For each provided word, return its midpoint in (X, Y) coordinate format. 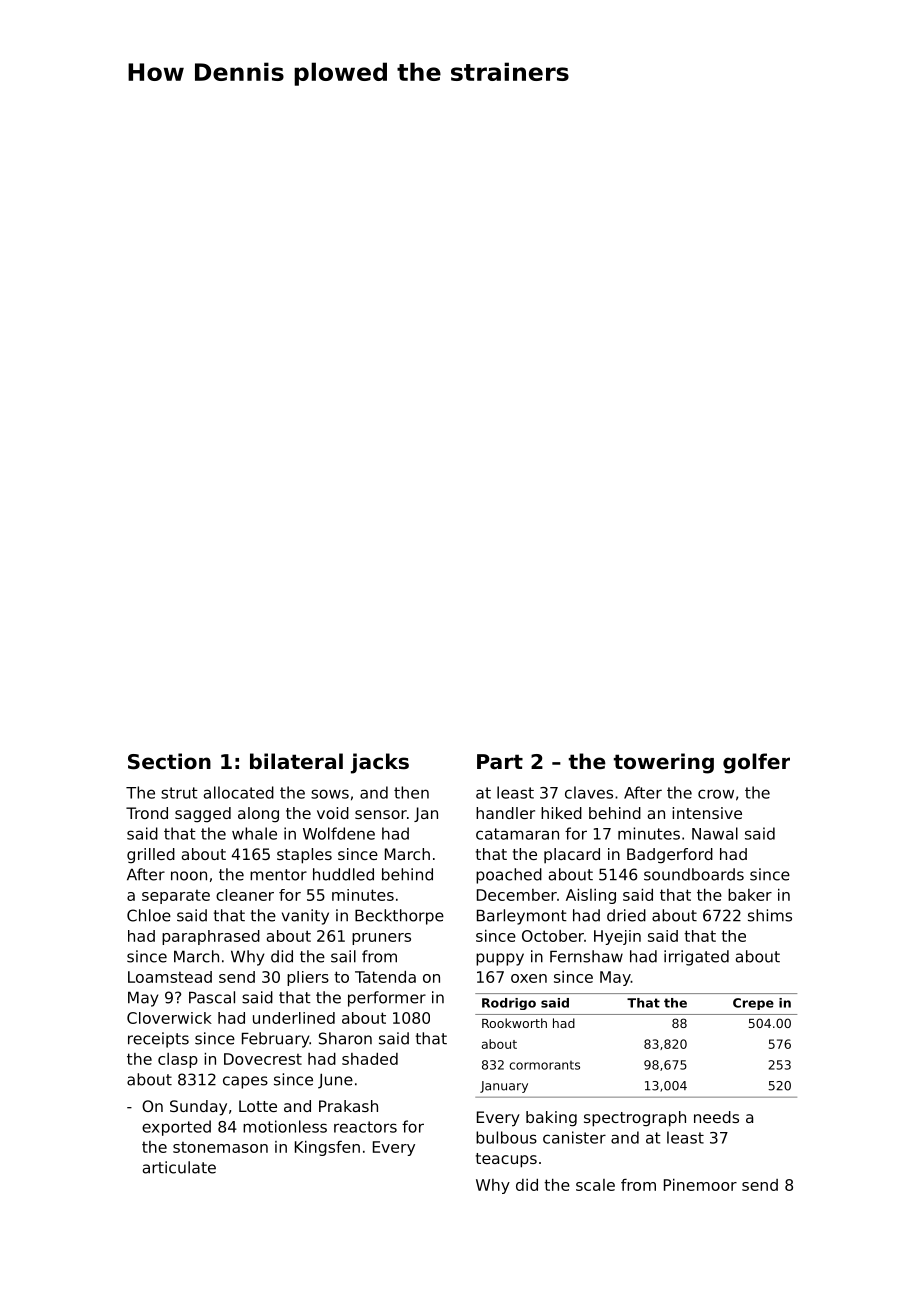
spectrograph (635, 1119)
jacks (380, 763)
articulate (179, 1167)
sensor (381, 814)
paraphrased (211, 937)
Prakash (348, 1106)
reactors (365, 1127)
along (258, 815)
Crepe (753, 1004)
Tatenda (385, 977)
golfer (756, 763)
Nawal (715, 833)
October (553, 936)
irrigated (696, 958)
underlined (294, 1018)
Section (169, 761)
